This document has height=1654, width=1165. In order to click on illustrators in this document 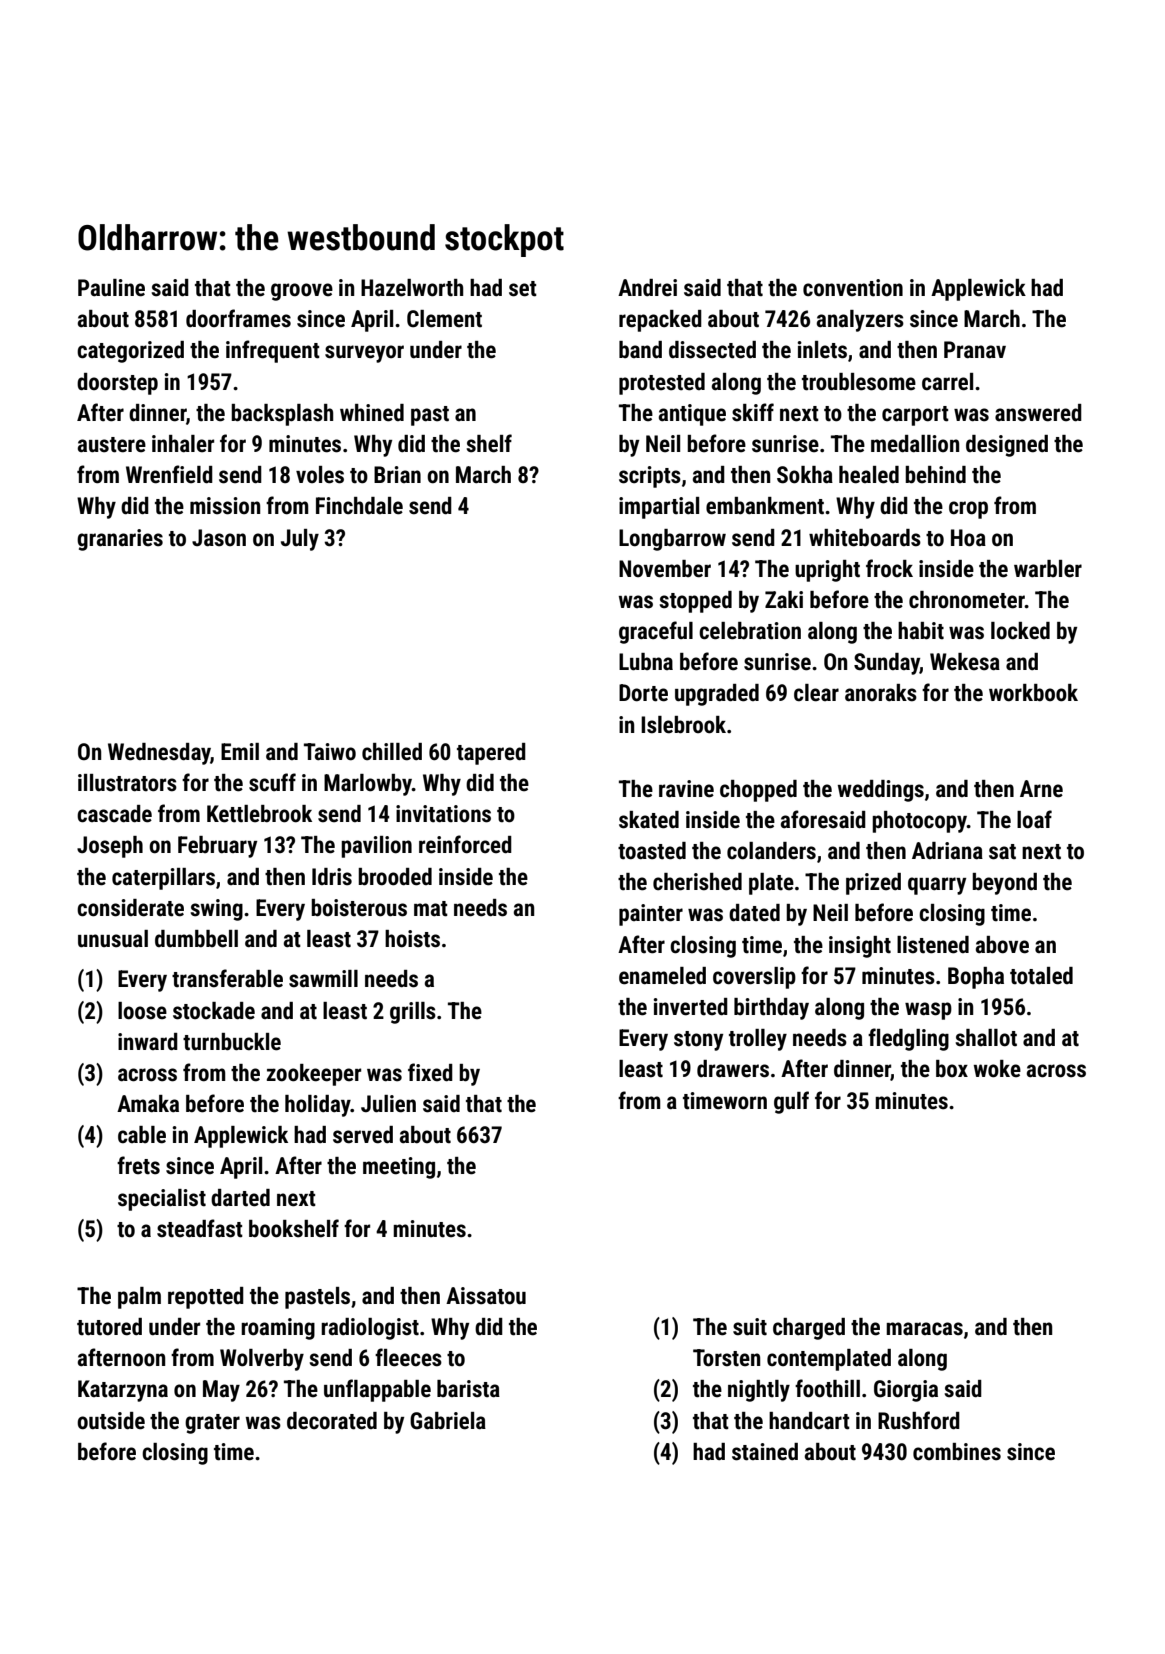, I will do `click(127, 783)`.
